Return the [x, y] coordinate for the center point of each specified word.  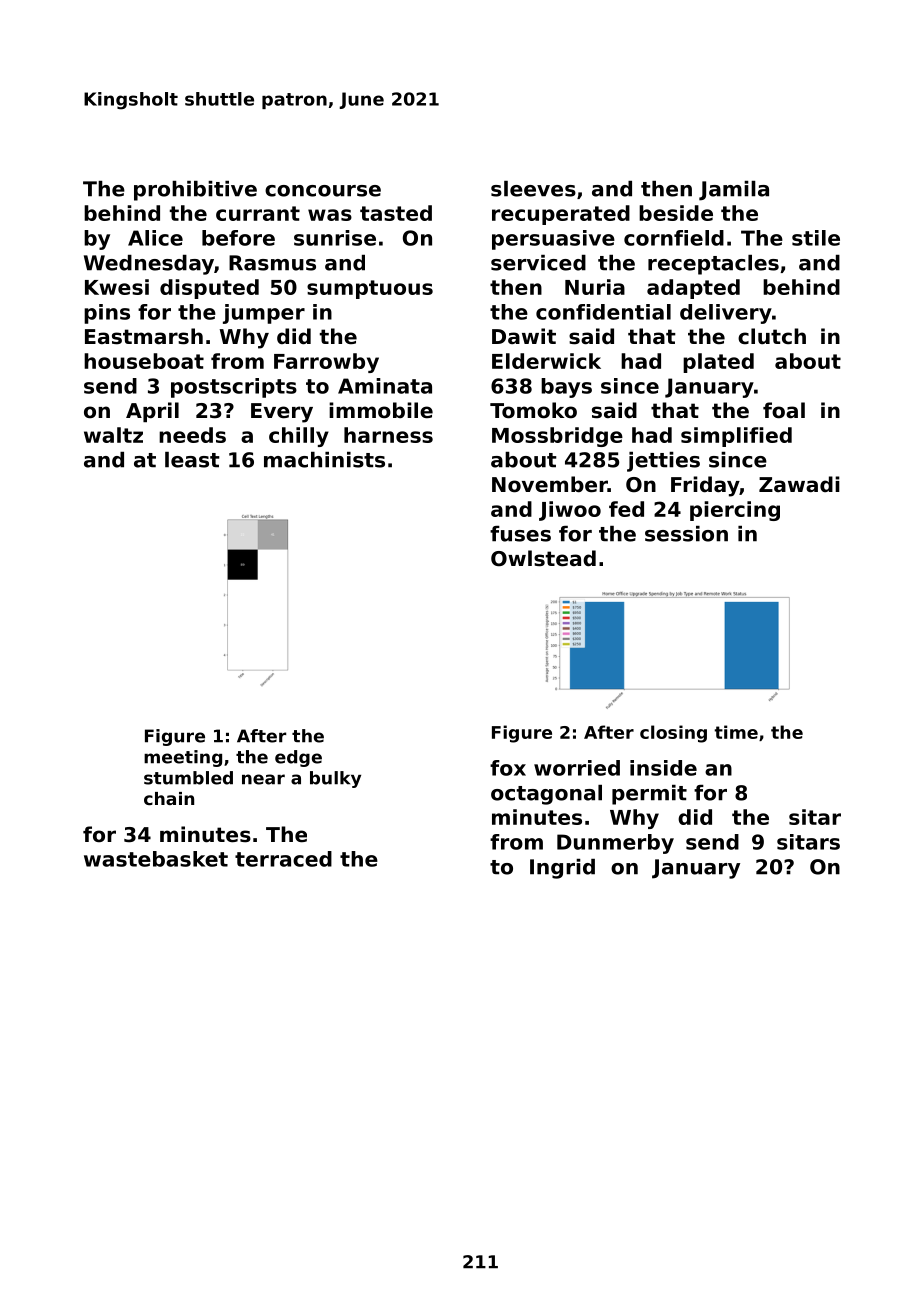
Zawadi [799, 484]
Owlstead [543, 558]
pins [107, 314]
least [192, 460]
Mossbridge [557, 437]
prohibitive [195, 191]
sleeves [533, 189]
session [686, 534]
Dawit [524, 336]
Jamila [734, 191]
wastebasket [156, 859]
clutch [772, 336]
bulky [335, 779]
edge [298, 758]
